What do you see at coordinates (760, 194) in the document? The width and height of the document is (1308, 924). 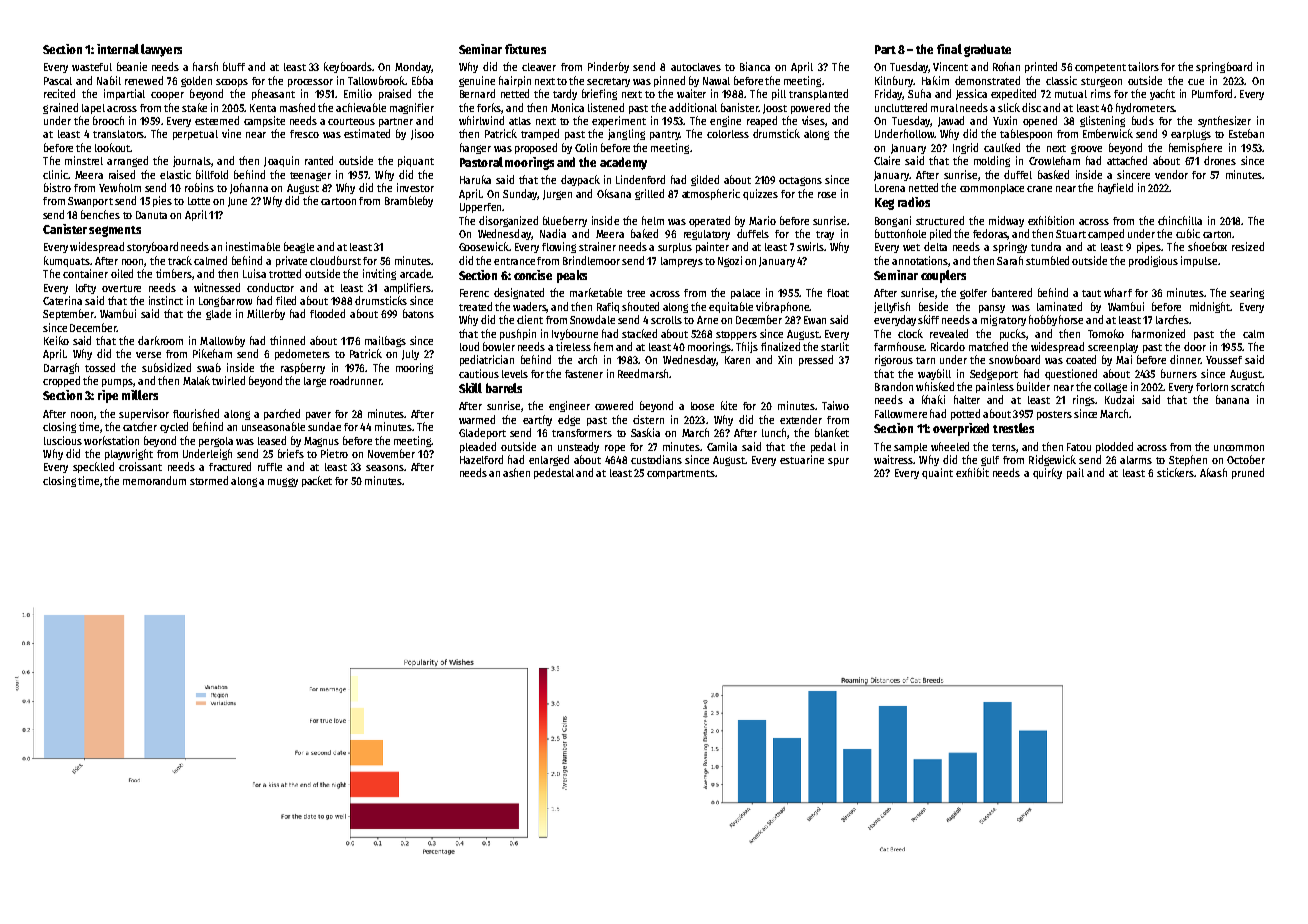 I see `quizzes` at bounding box center [760, 194].
